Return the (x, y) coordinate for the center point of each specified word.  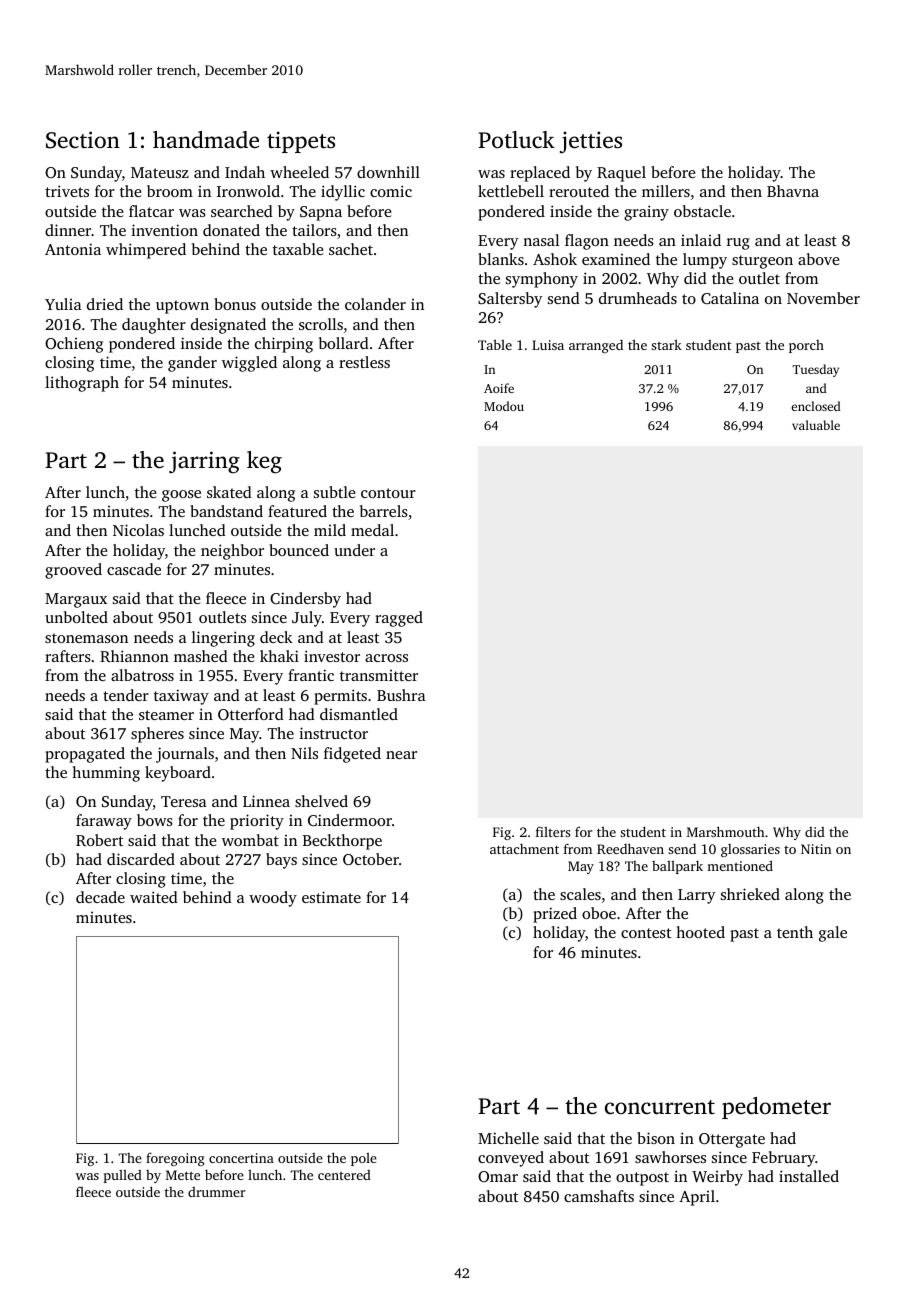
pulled (123, 1176)
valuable (816, 425)
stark (666, 344)
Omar (498, 1176)
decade (100, 897)
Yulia (63, 304)
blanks (501, 259)
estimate (331, 897)
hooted (700, 932)
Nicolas (138, 530)
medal (372, 530)
